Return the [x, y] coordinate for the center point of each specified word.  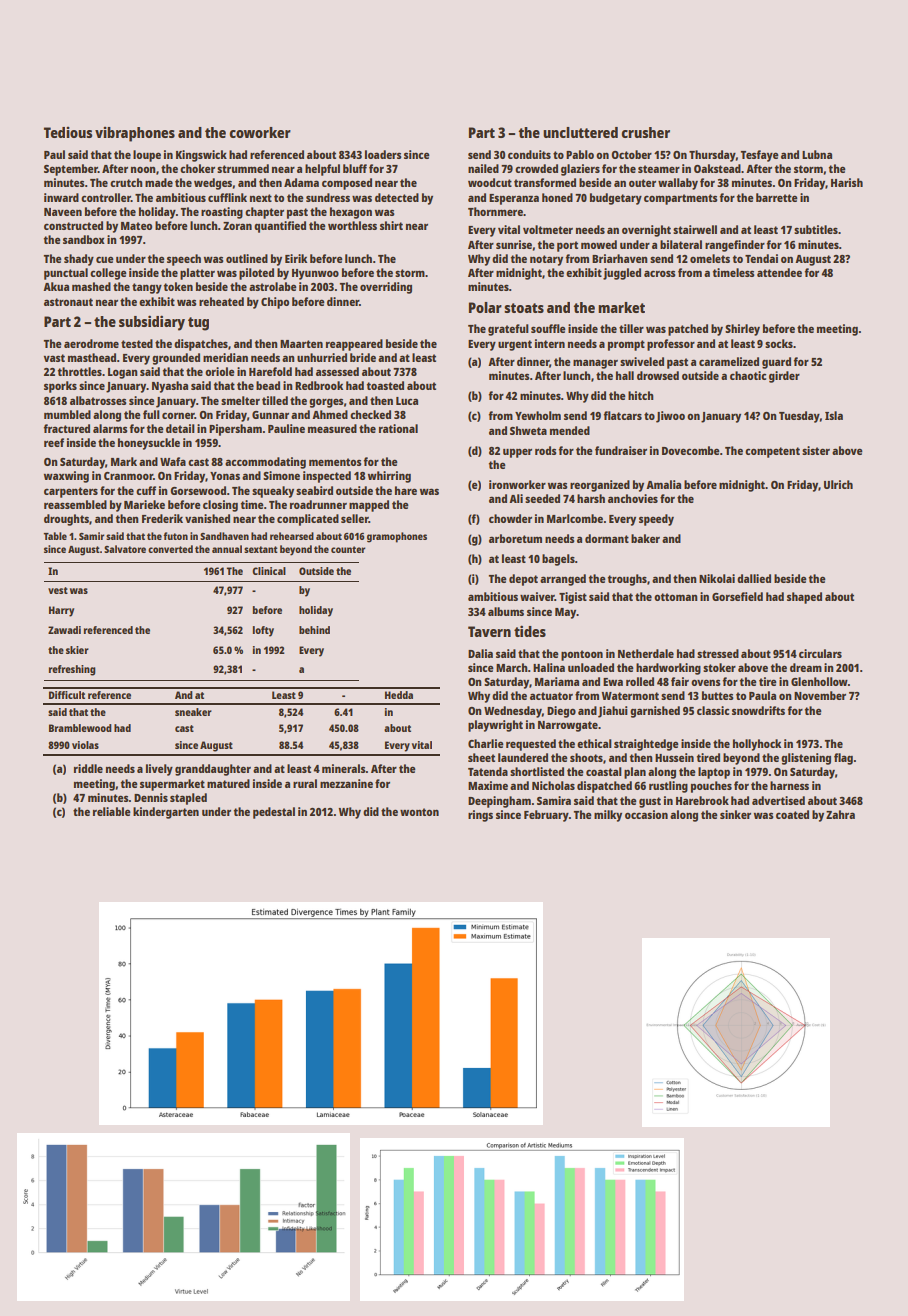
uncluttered [580, 132]
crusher [645, 132]
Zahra [840, 814]
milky [608, 816]
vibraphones [135, 134]
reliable [112, 811]
